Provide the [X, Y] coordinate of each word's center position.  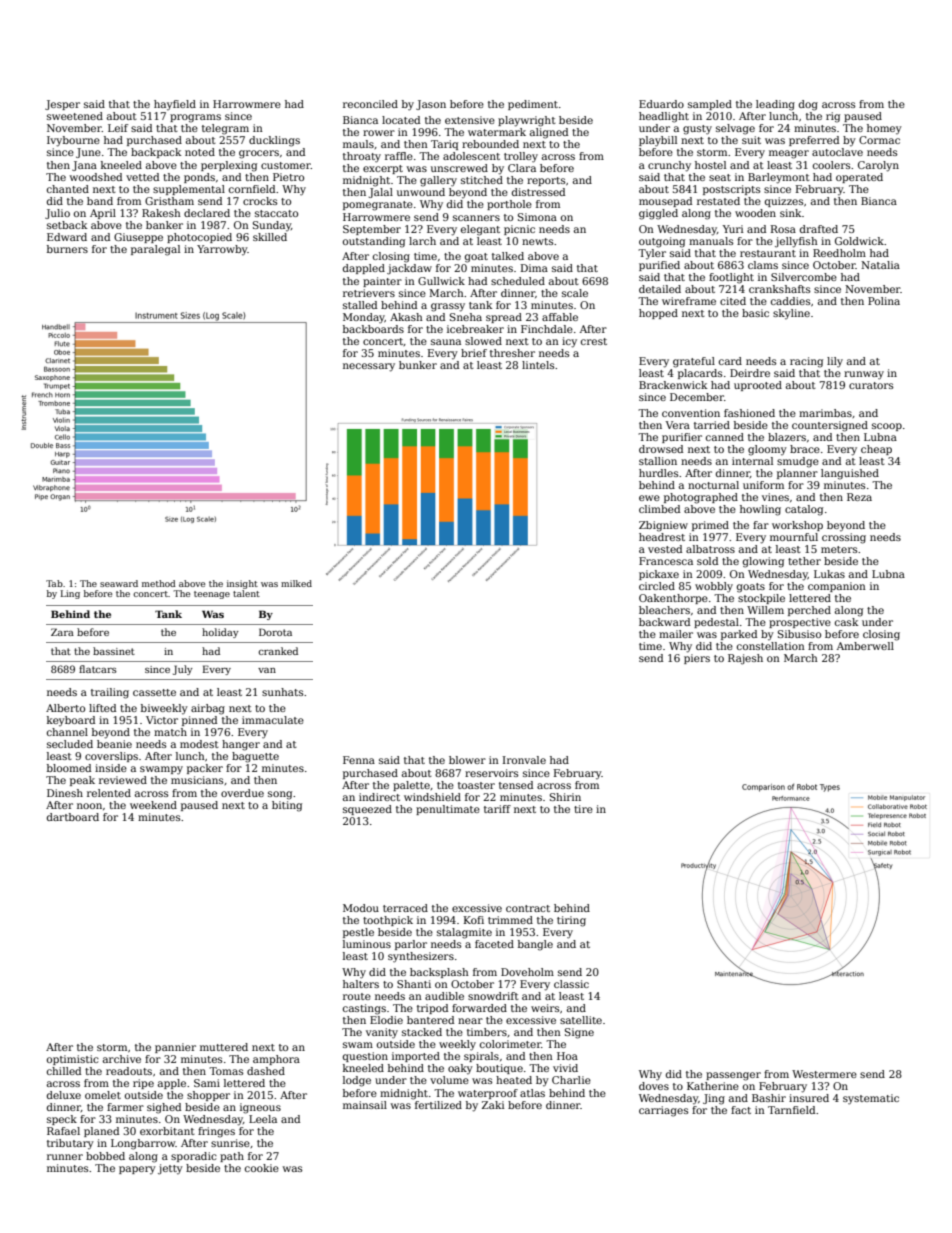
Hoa [567, 1056]
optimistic [73, 1060]
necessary [369, 367]
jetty [170, 1169]
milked [296, 583]
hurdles [658, 473]
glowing [763, 562]
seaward [119, 583]
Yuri [733, 229]
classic [571, 984]
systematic [871, 1099]
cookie [262, 1168]
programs [195, 118]
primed [710, 526]
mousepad [665, 202]
